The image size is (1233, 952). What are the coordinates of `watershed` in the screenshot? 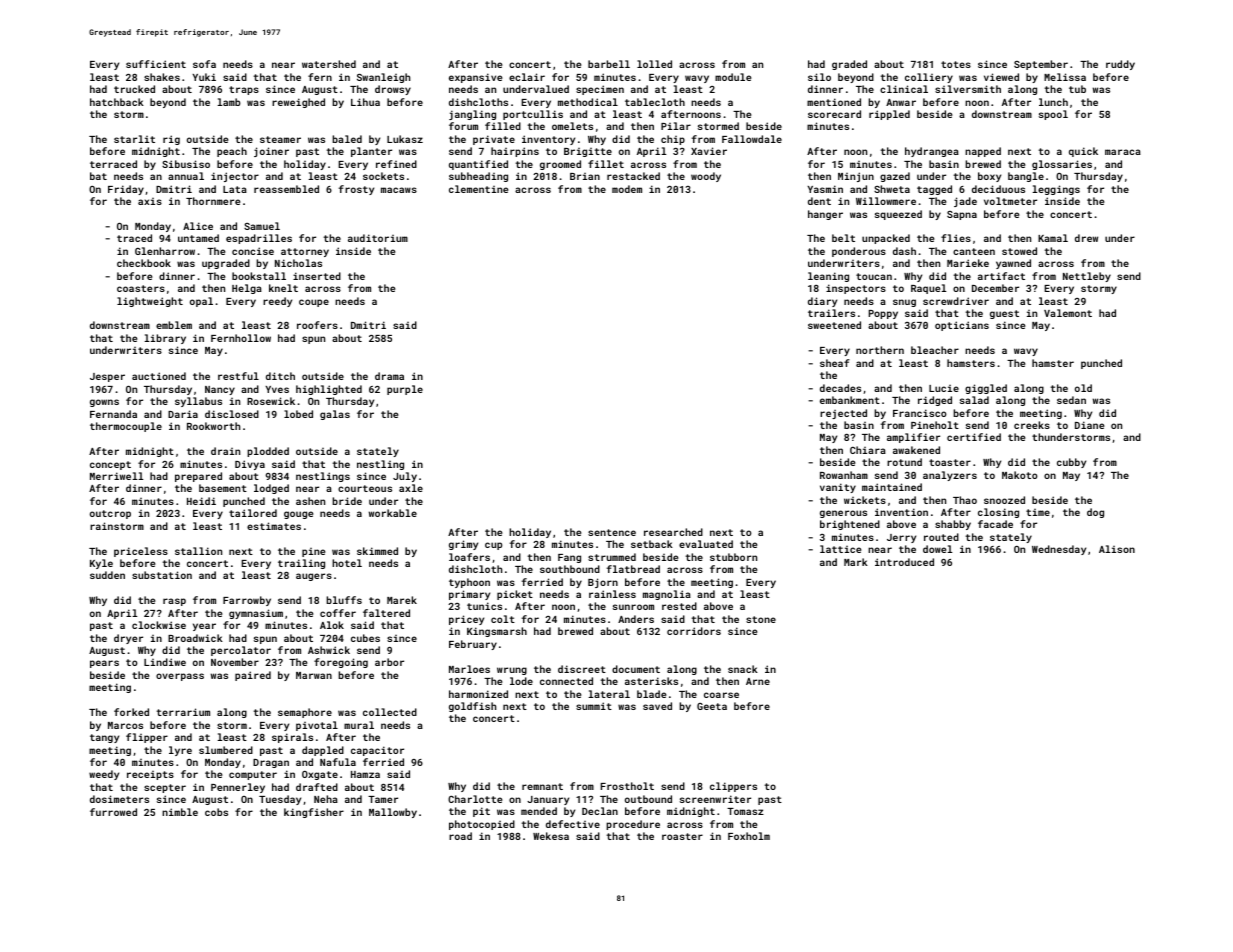 It's located at (329, 64).
